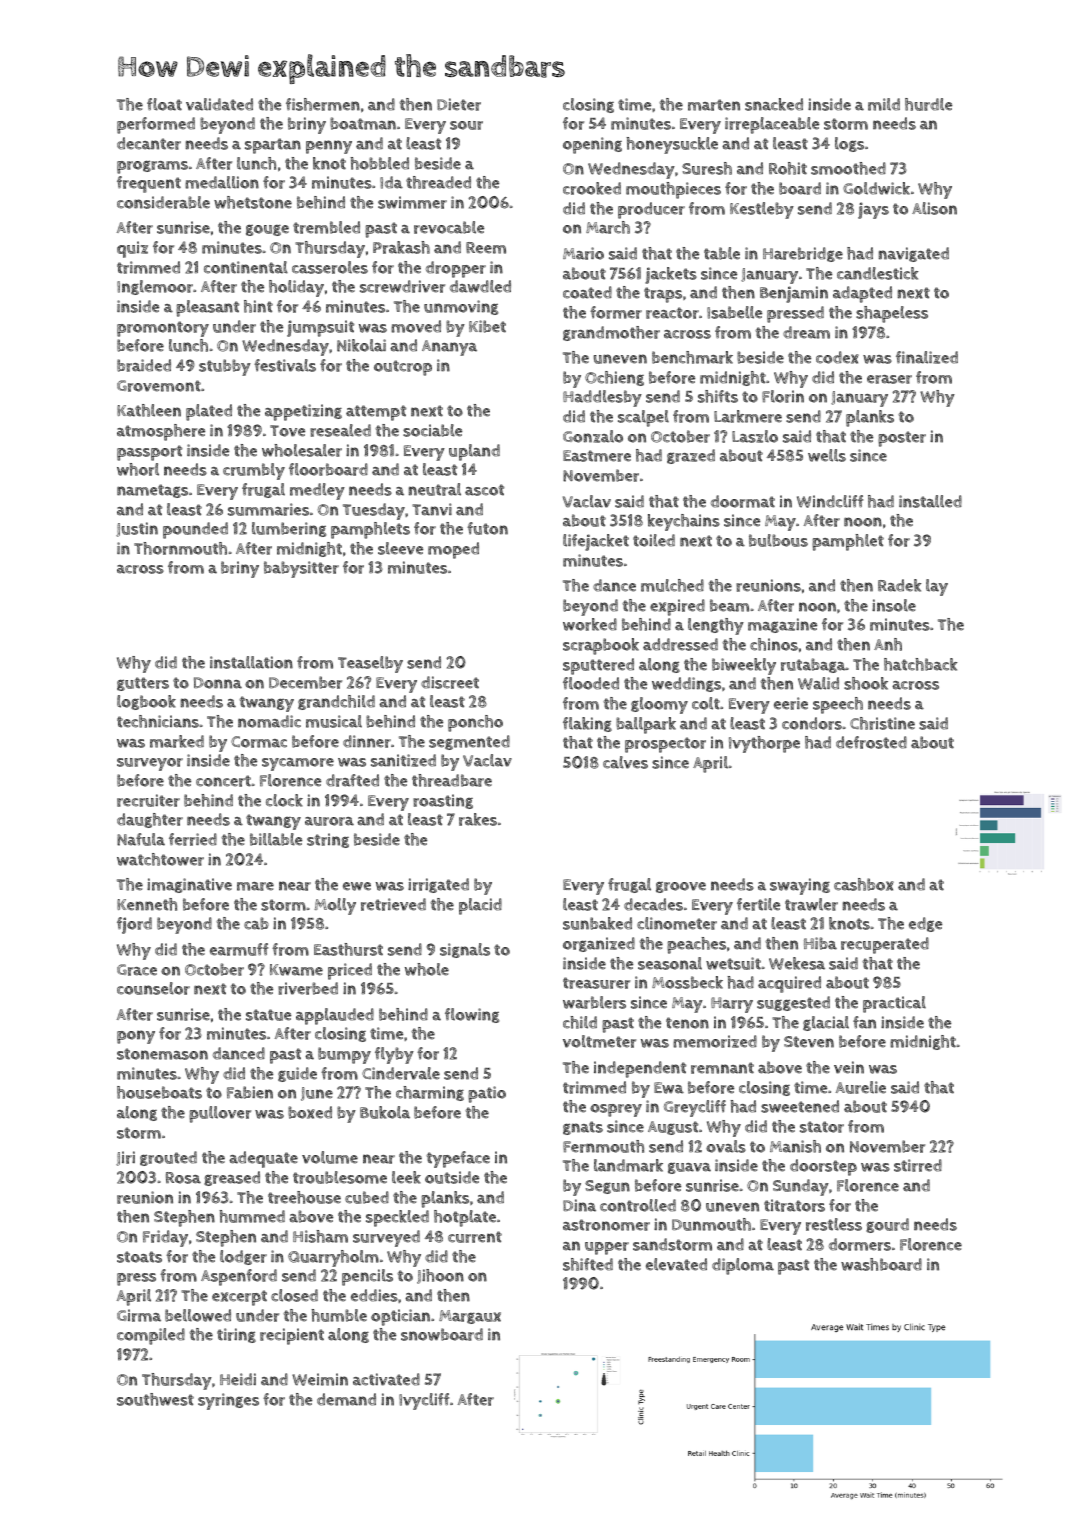 This screenshot has height=1529, width=1081. I want to click on sycamore, so click(298, 764).
